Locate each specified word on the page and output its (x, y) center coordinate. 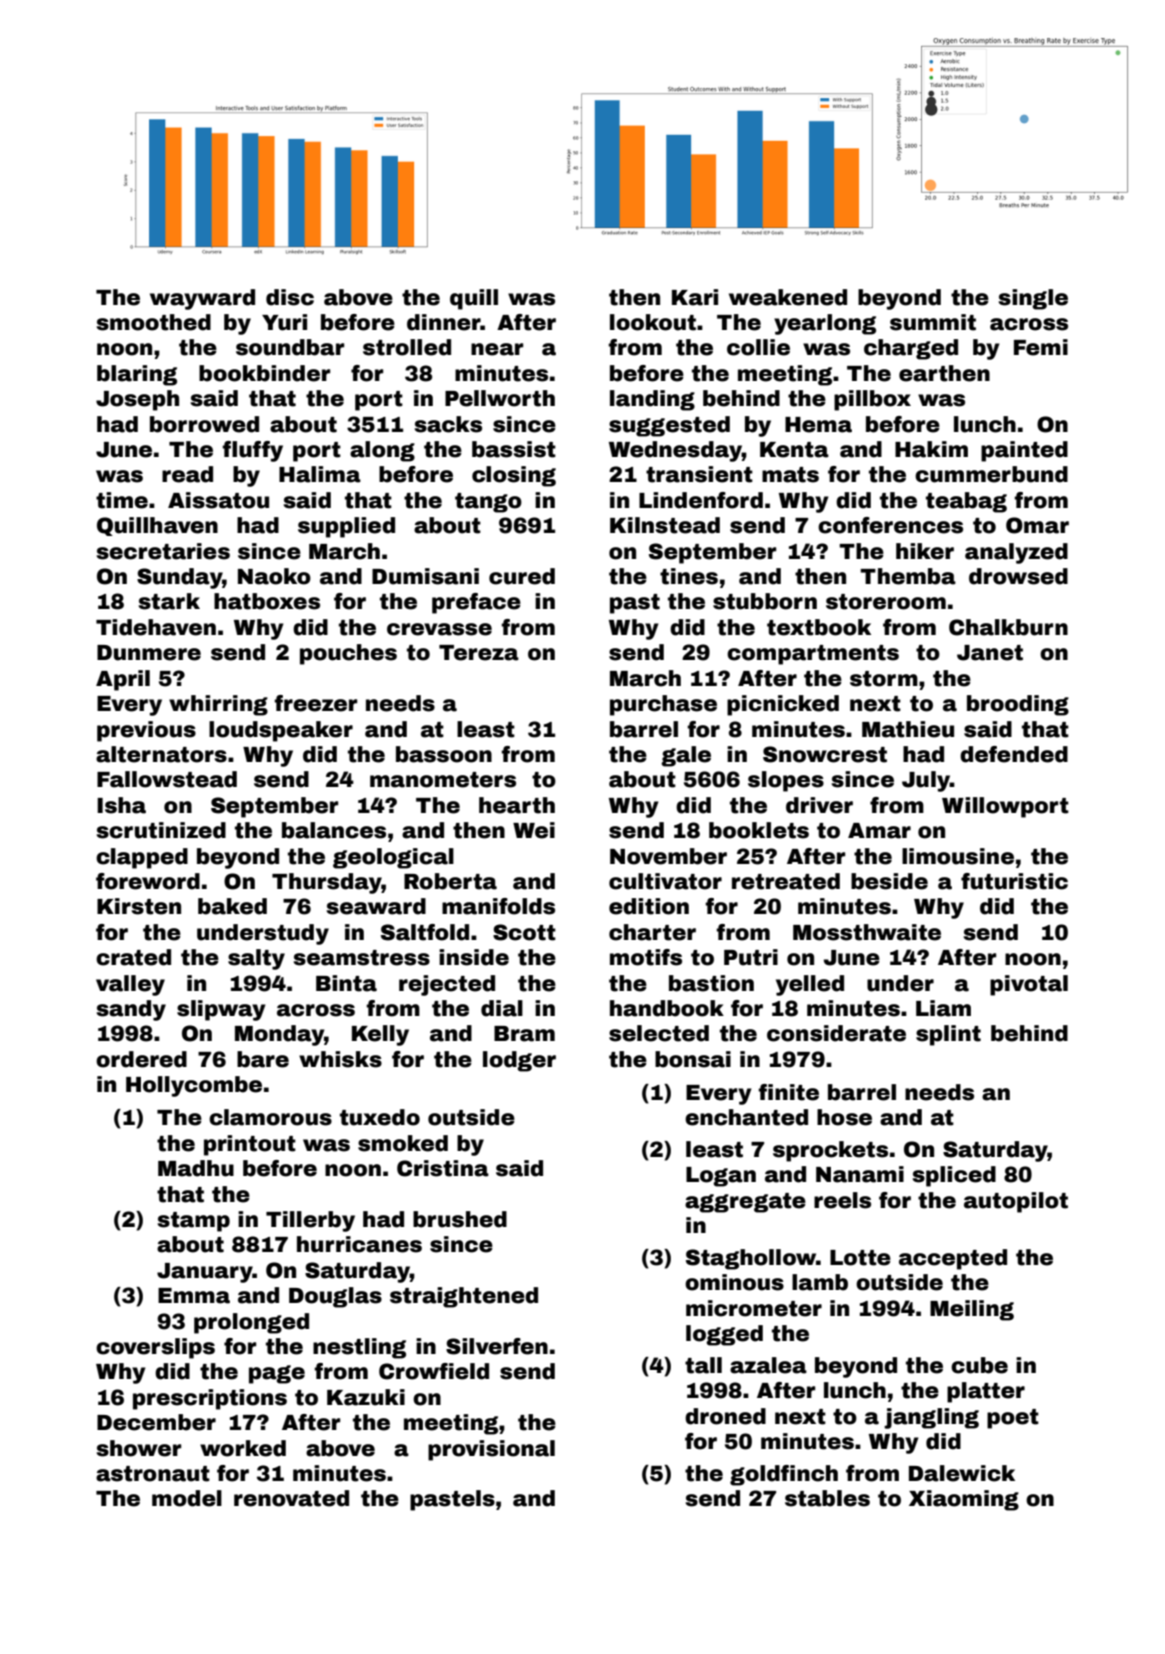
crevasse (439, 629)
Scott (524, 932)
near (497, 349)
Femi (1041, 347)
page (277, 1374)
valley (130, 985)
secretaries (163, 551)
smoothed (154, 322)
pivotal (1029, 985)
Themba (908, 576)
